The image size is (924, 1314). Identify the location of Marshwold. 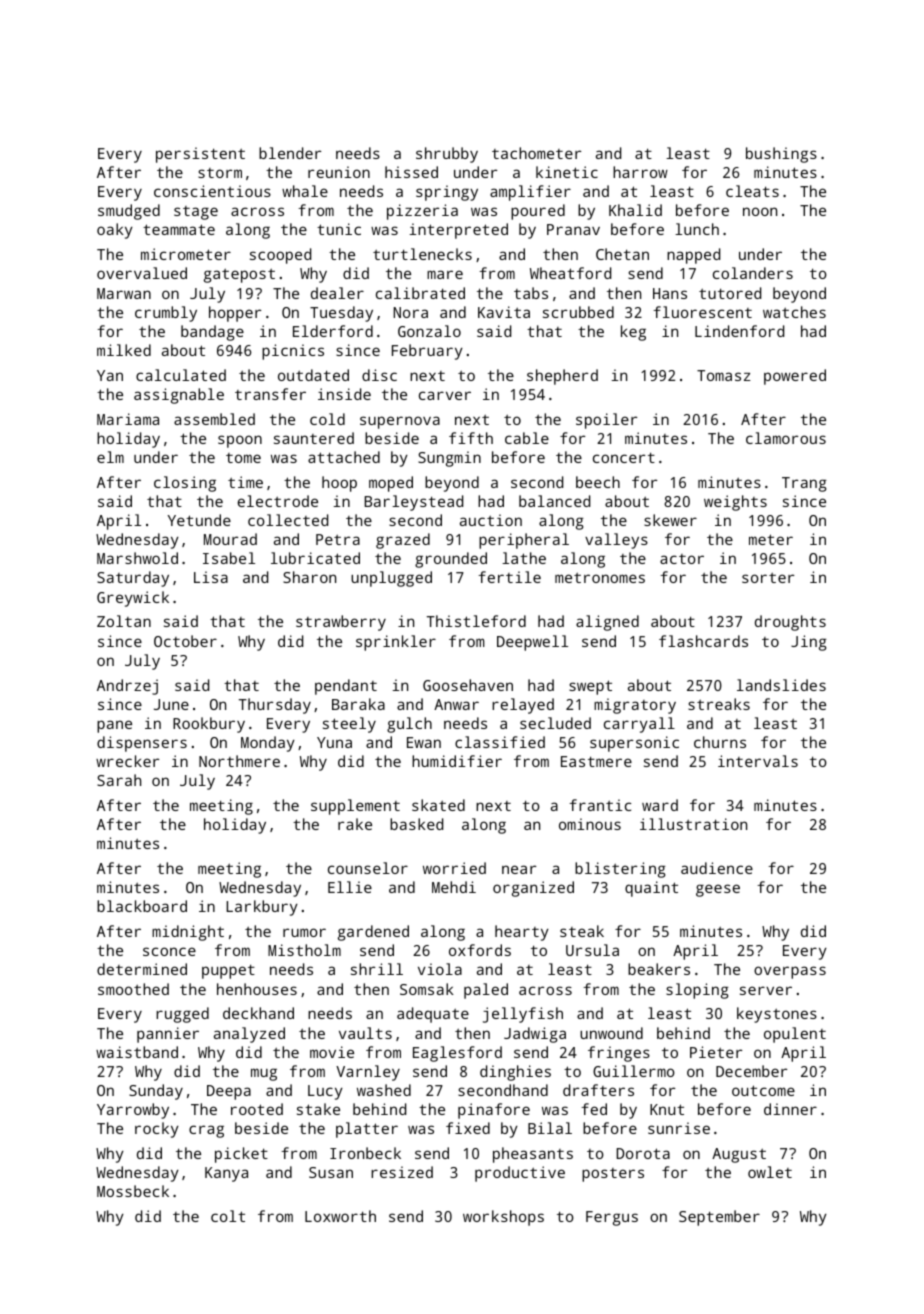
(137, 558).
